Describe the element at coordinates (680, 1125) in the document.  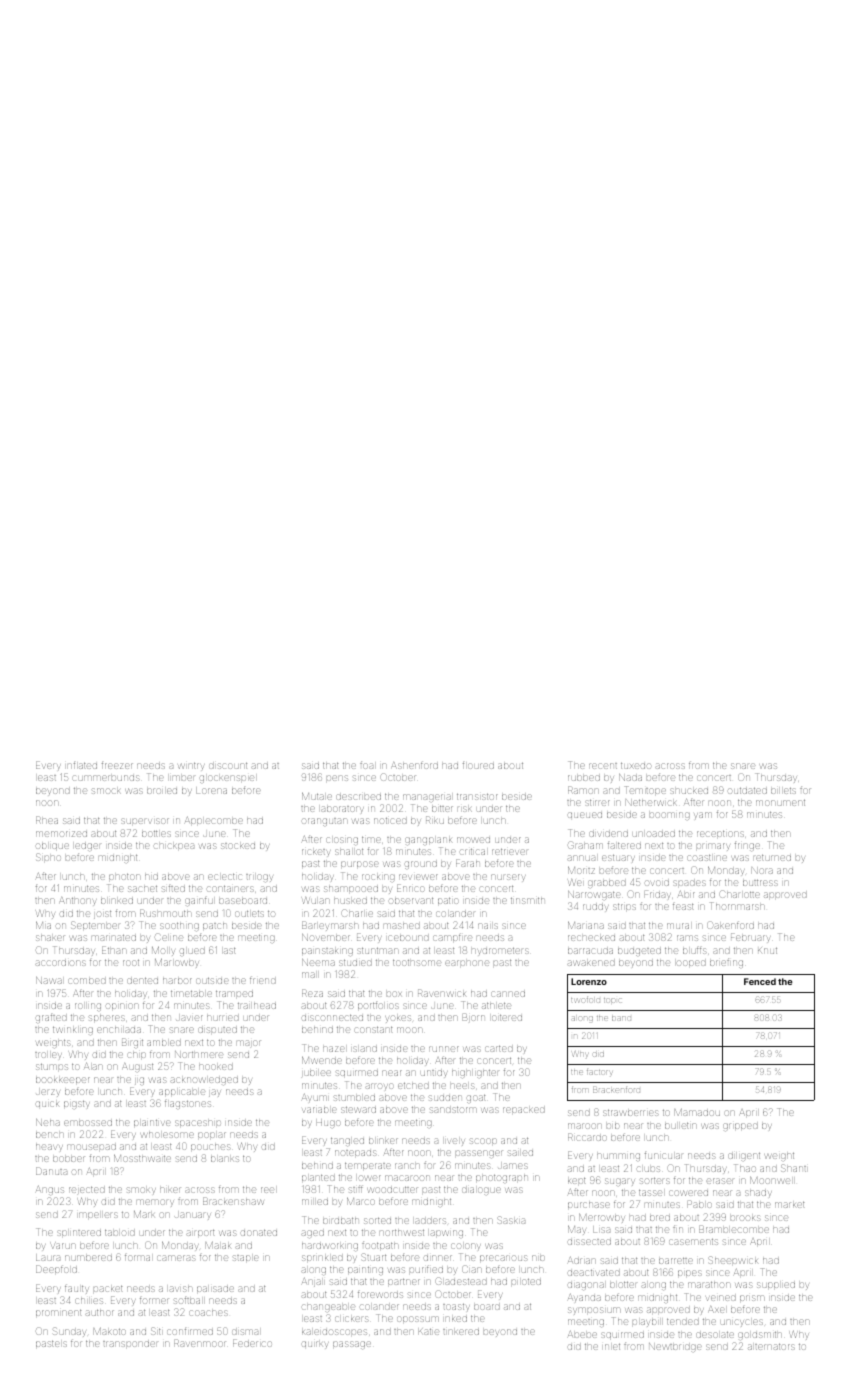
I see `bulletin` at that location.
